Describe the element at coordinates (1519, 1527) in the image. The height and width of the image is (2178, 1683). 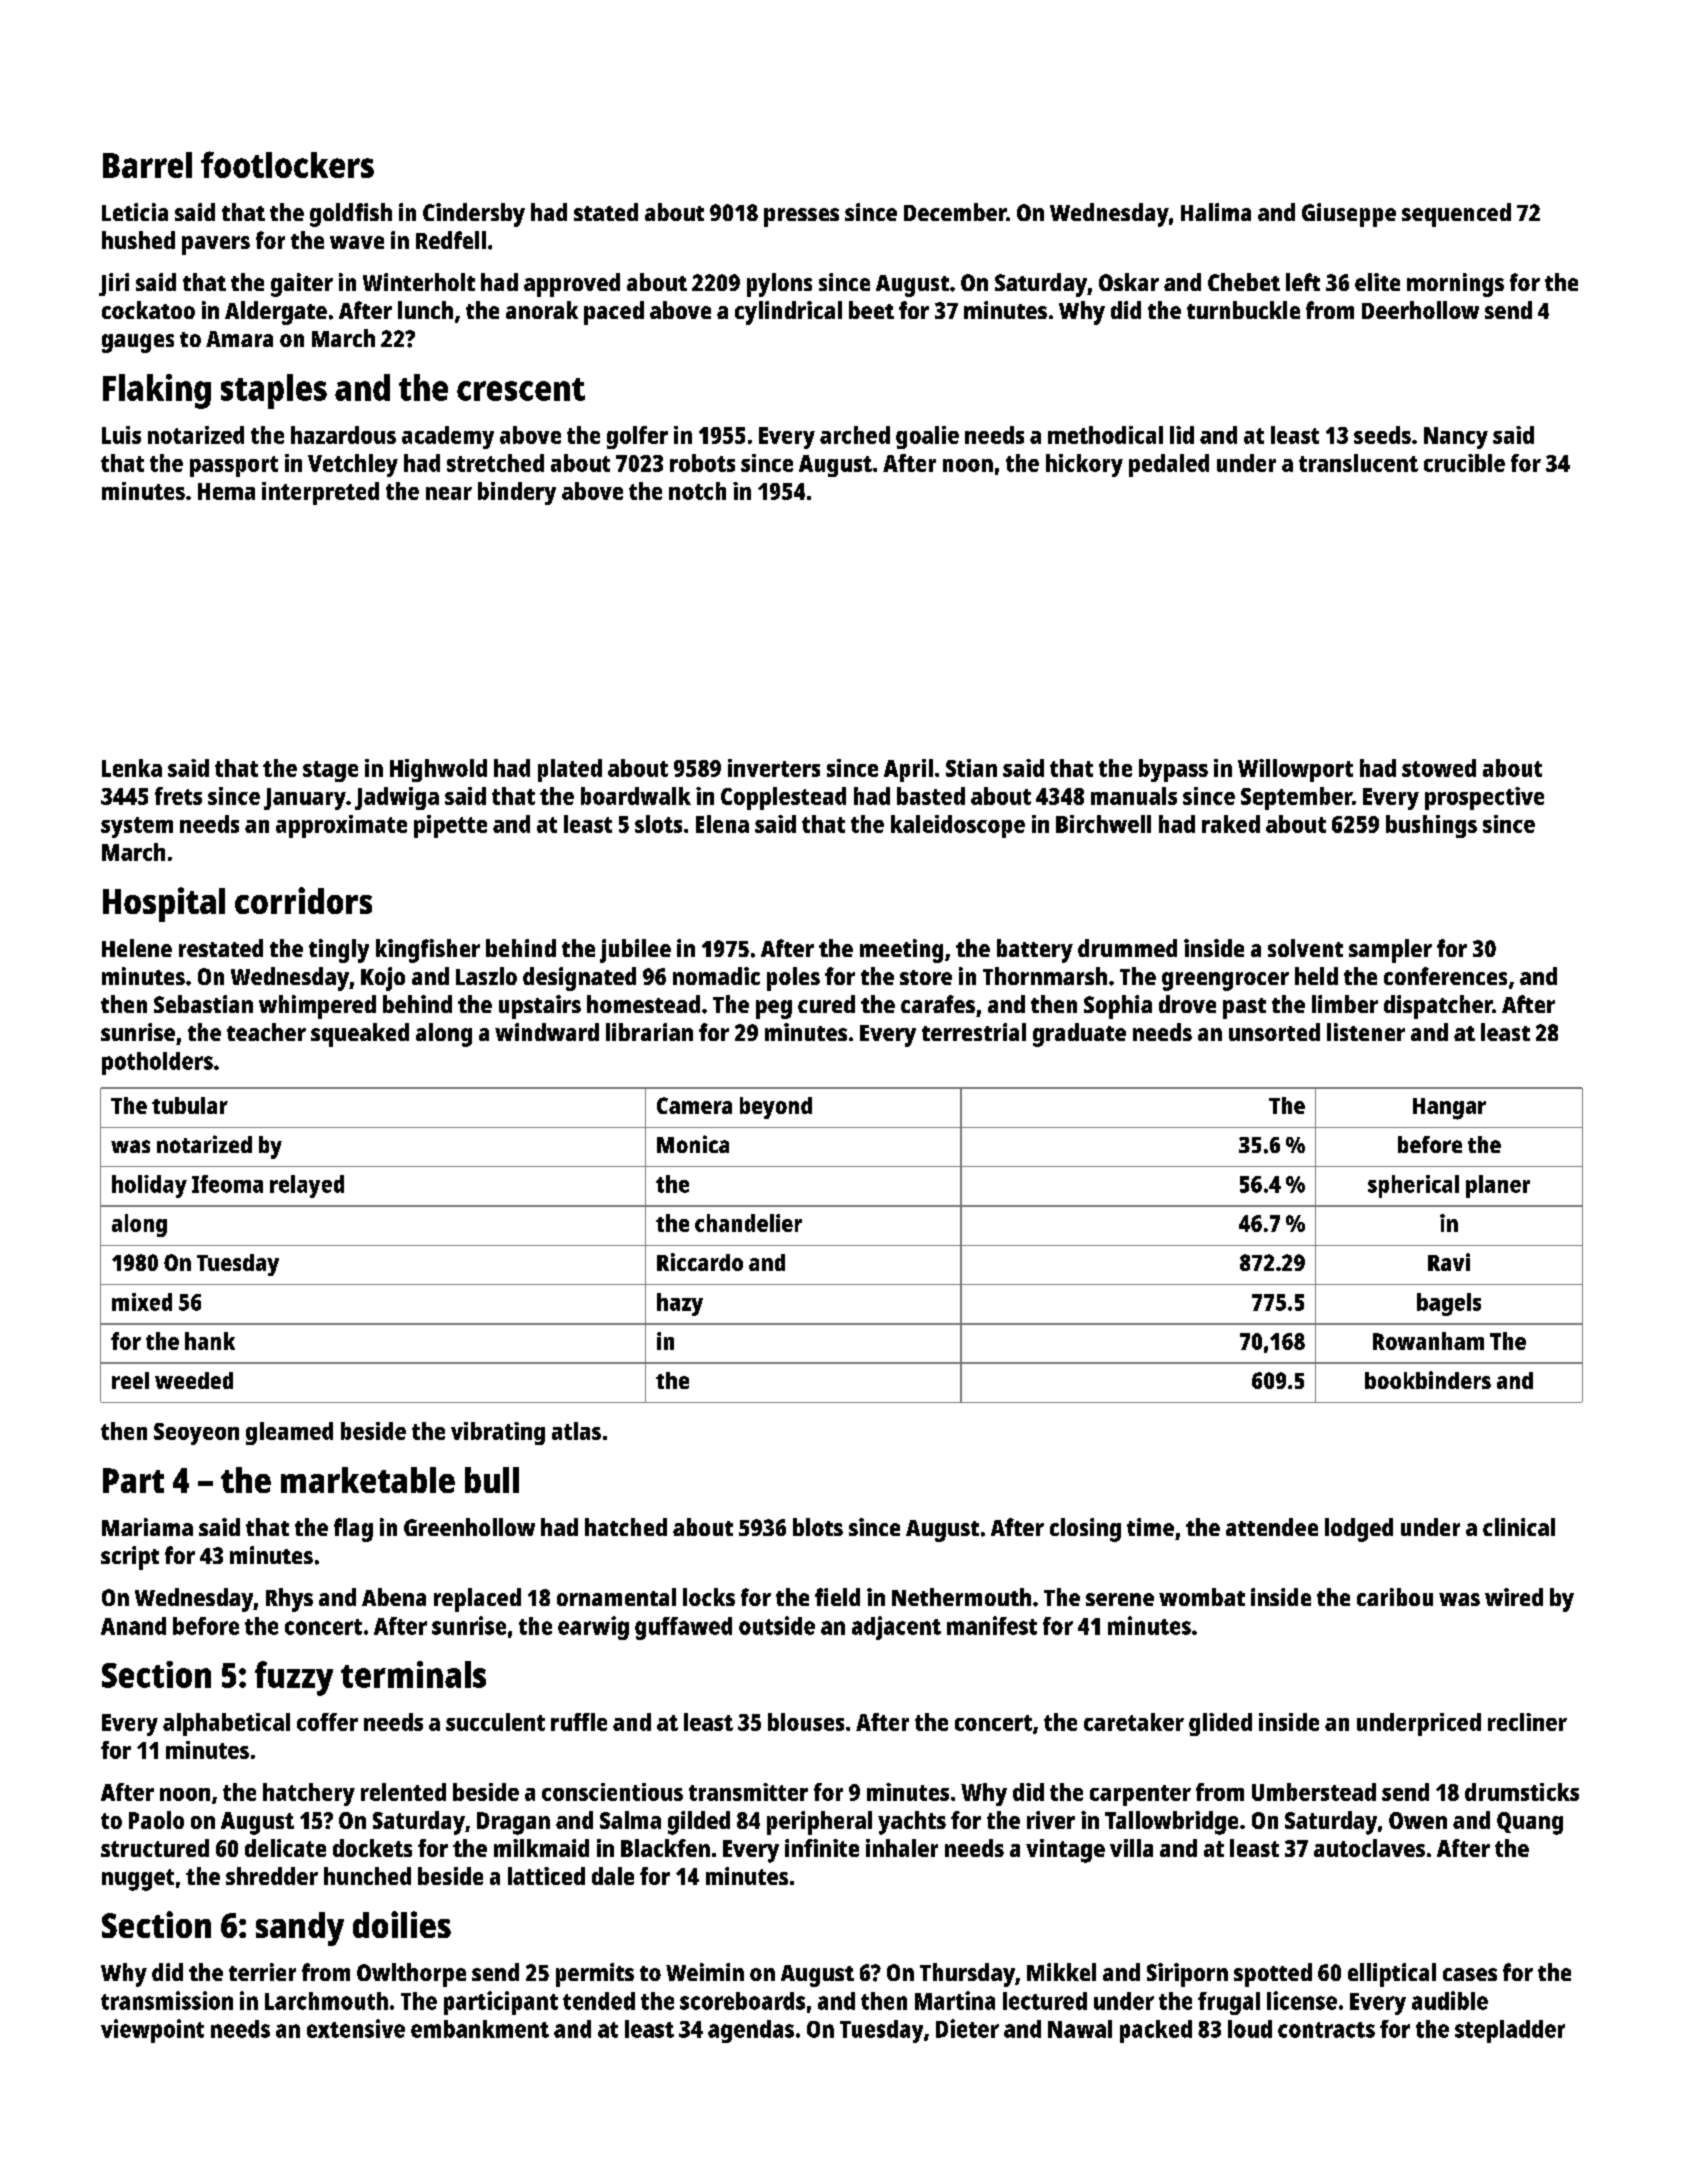
I see `clinical` at that location.
